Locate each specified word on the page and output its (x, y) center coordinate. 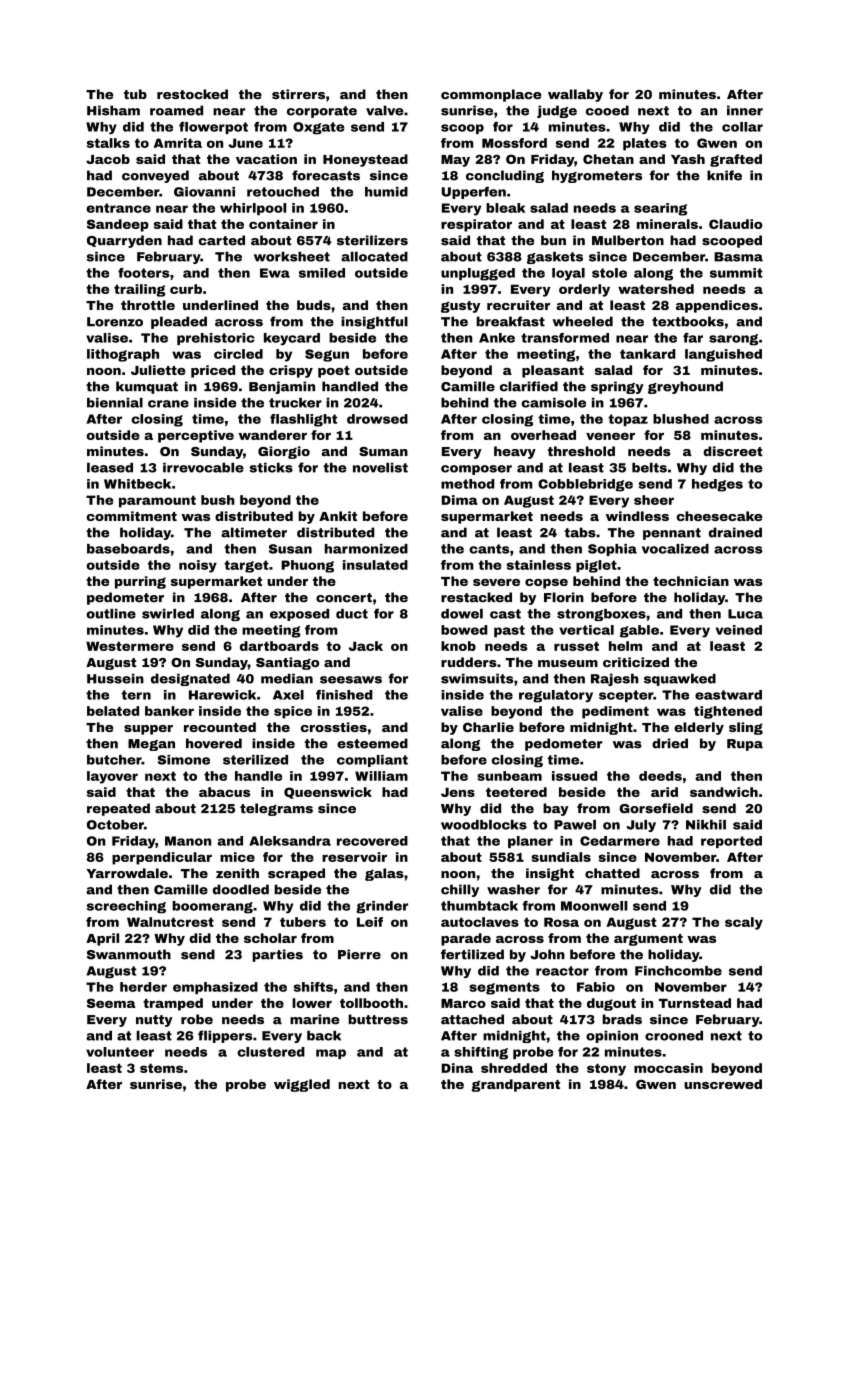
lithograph (123, 355)
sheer (654, 500)
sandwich (724, 792)
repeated (118, 809)
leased (110, 467)
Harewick (222, 695)
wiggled (302, 1085)
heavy (515, 452)
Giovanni (204, 192)
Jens (458, 792)
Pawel (575, 825)
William (381, 776)
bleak (505, 208)
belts (649, 467)
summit (736, 273)
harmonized (366, 549)
